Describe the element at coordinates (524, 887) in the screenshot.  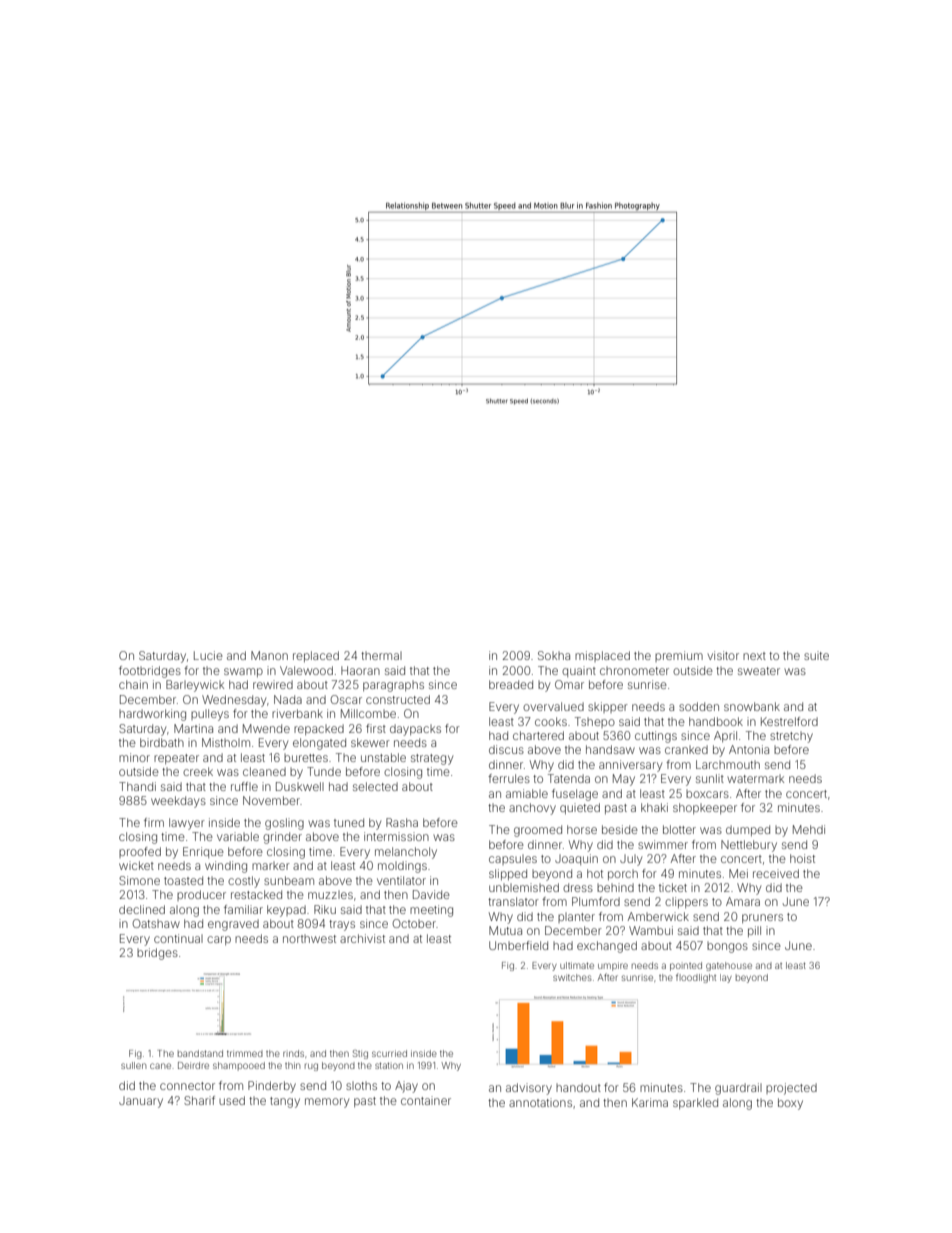
I see `unblemished` at that location.
